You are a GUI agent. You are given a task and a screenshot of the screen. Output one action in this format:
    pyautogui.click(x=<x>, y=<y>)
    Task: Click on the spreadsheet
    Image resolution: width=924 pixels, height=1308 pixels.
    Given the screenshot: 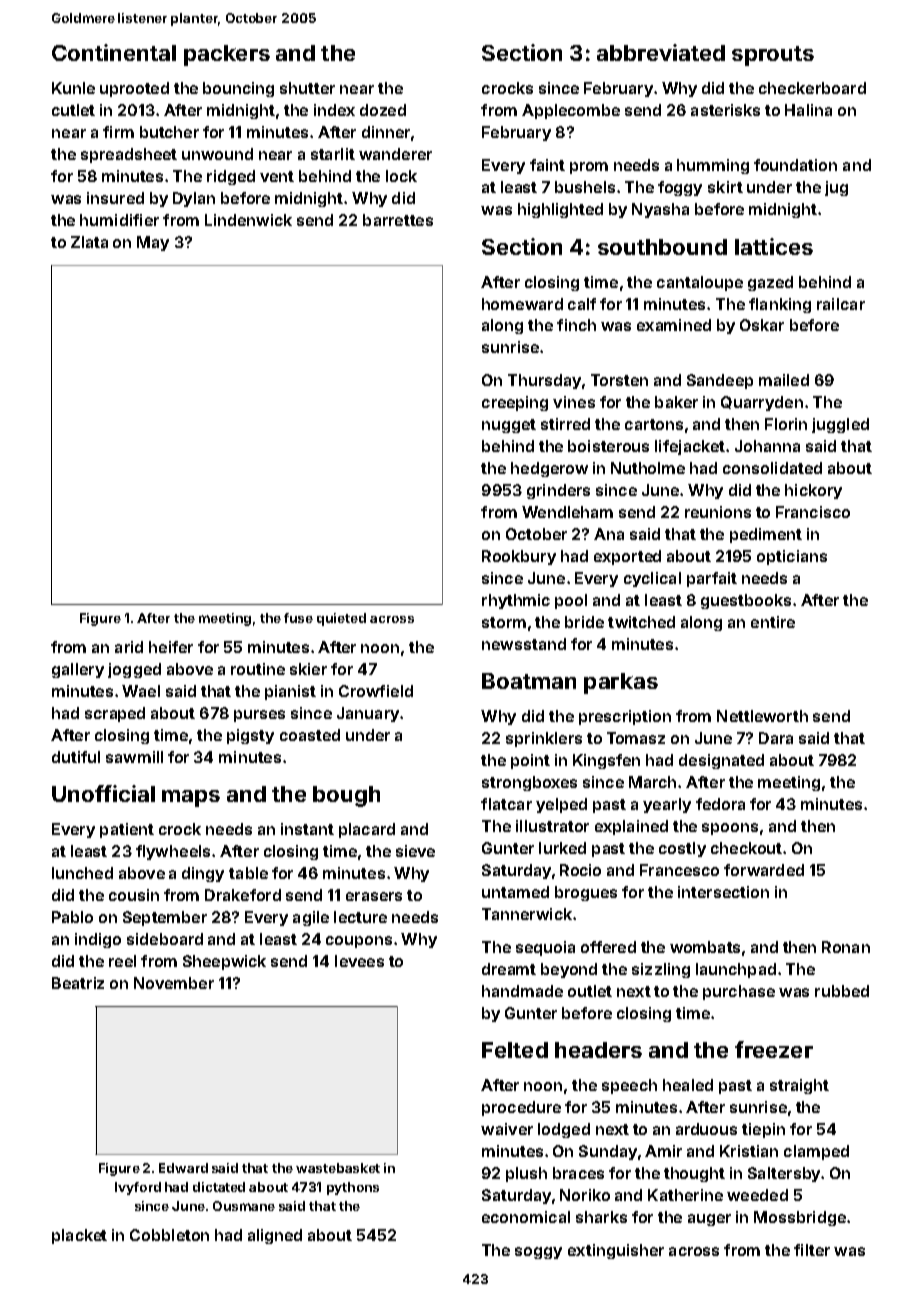 What is the action you would take?
    pyautogui.click(x=129, y=155)
